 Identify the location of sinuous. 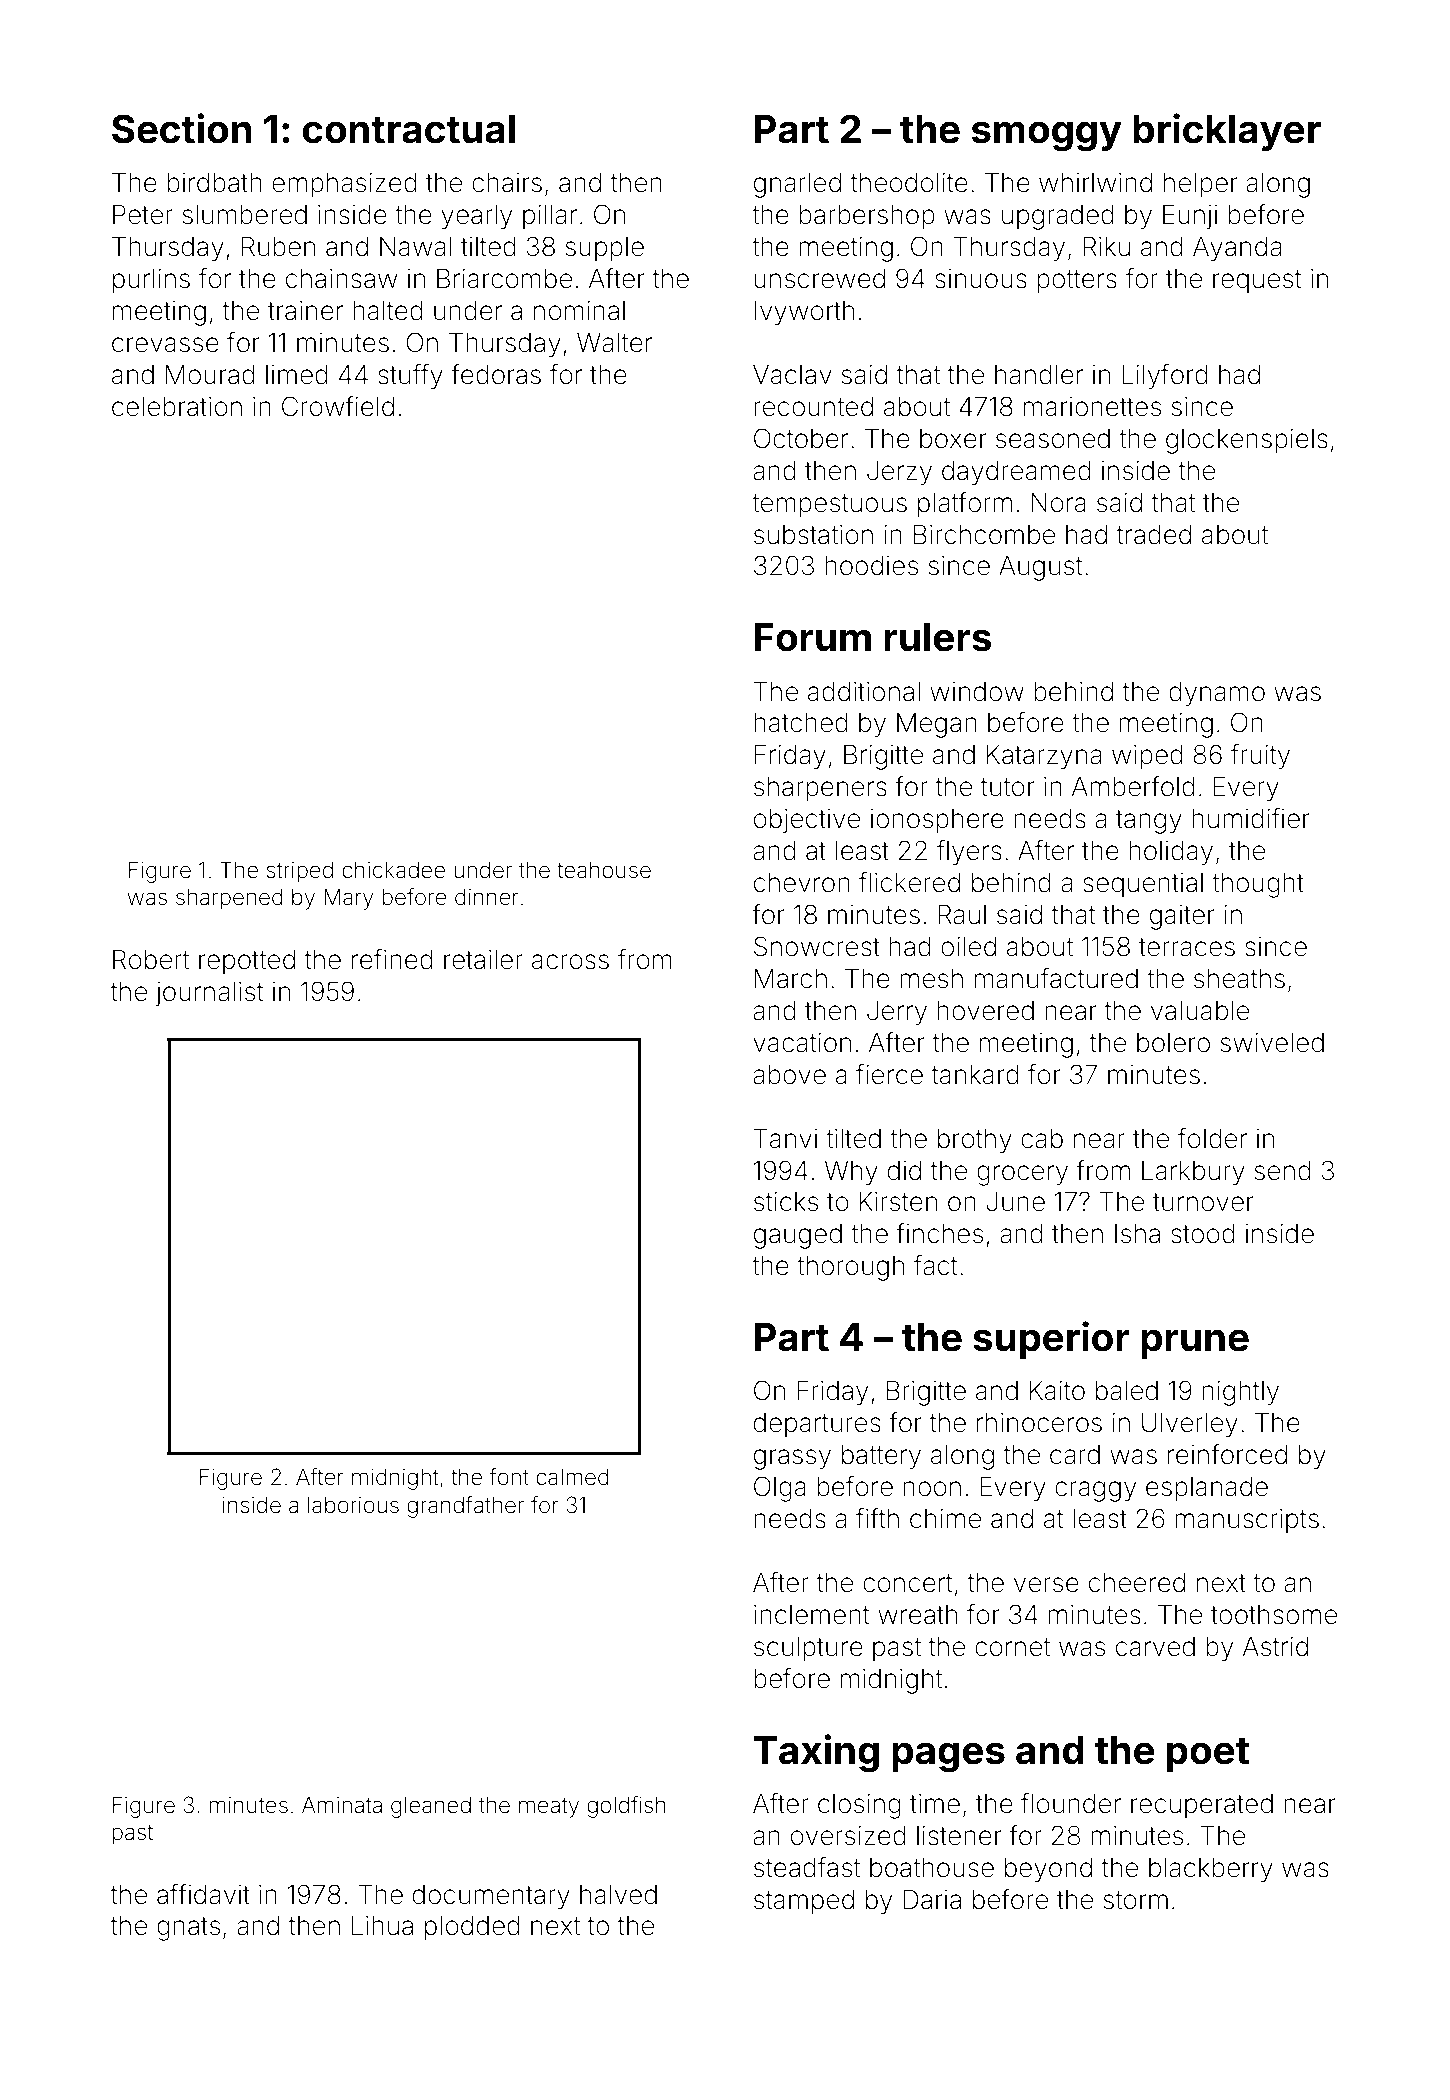
(981, 279).
